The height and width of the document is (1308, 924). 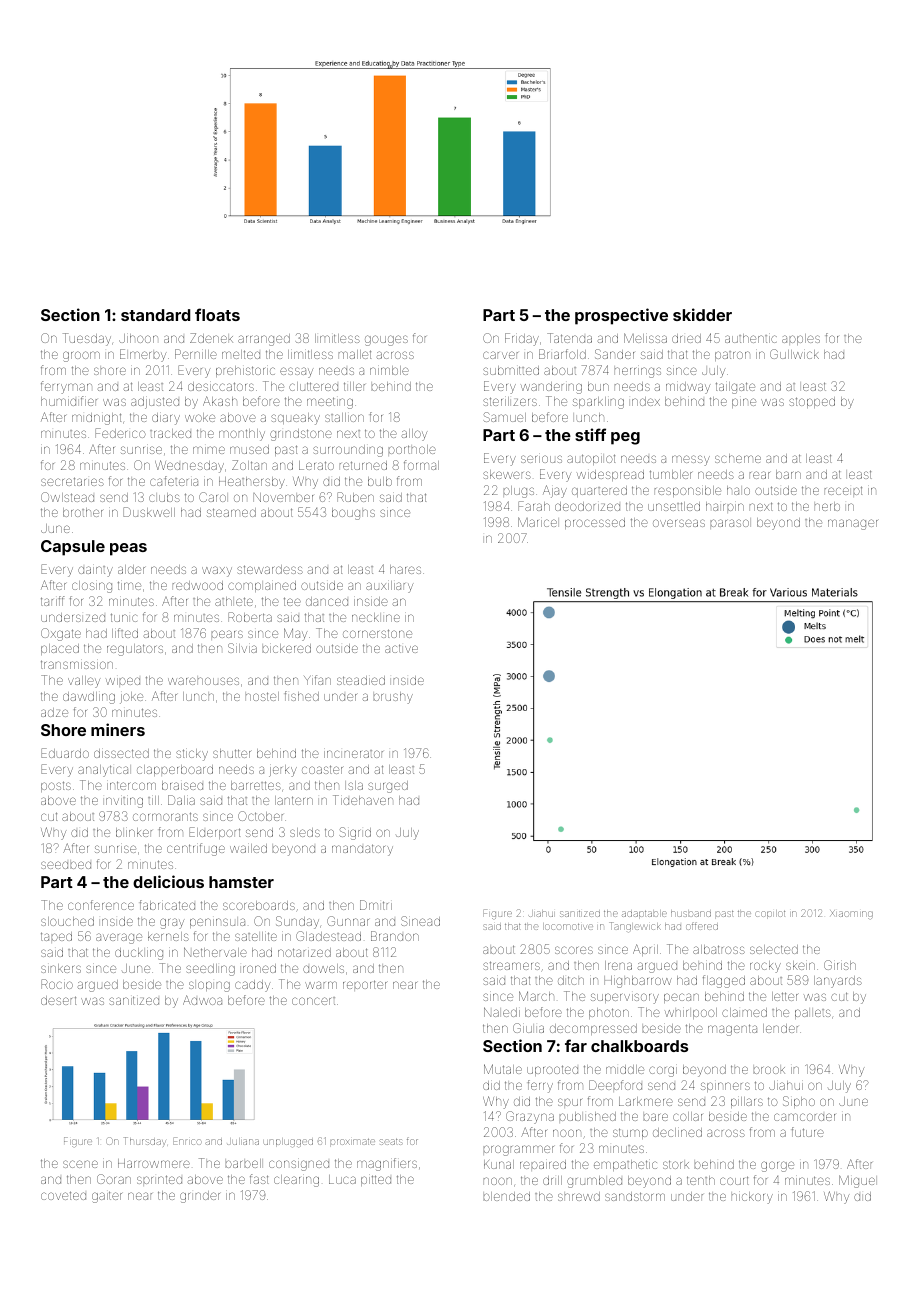 I want to click on Brandon, so click(x=395, y=936).
